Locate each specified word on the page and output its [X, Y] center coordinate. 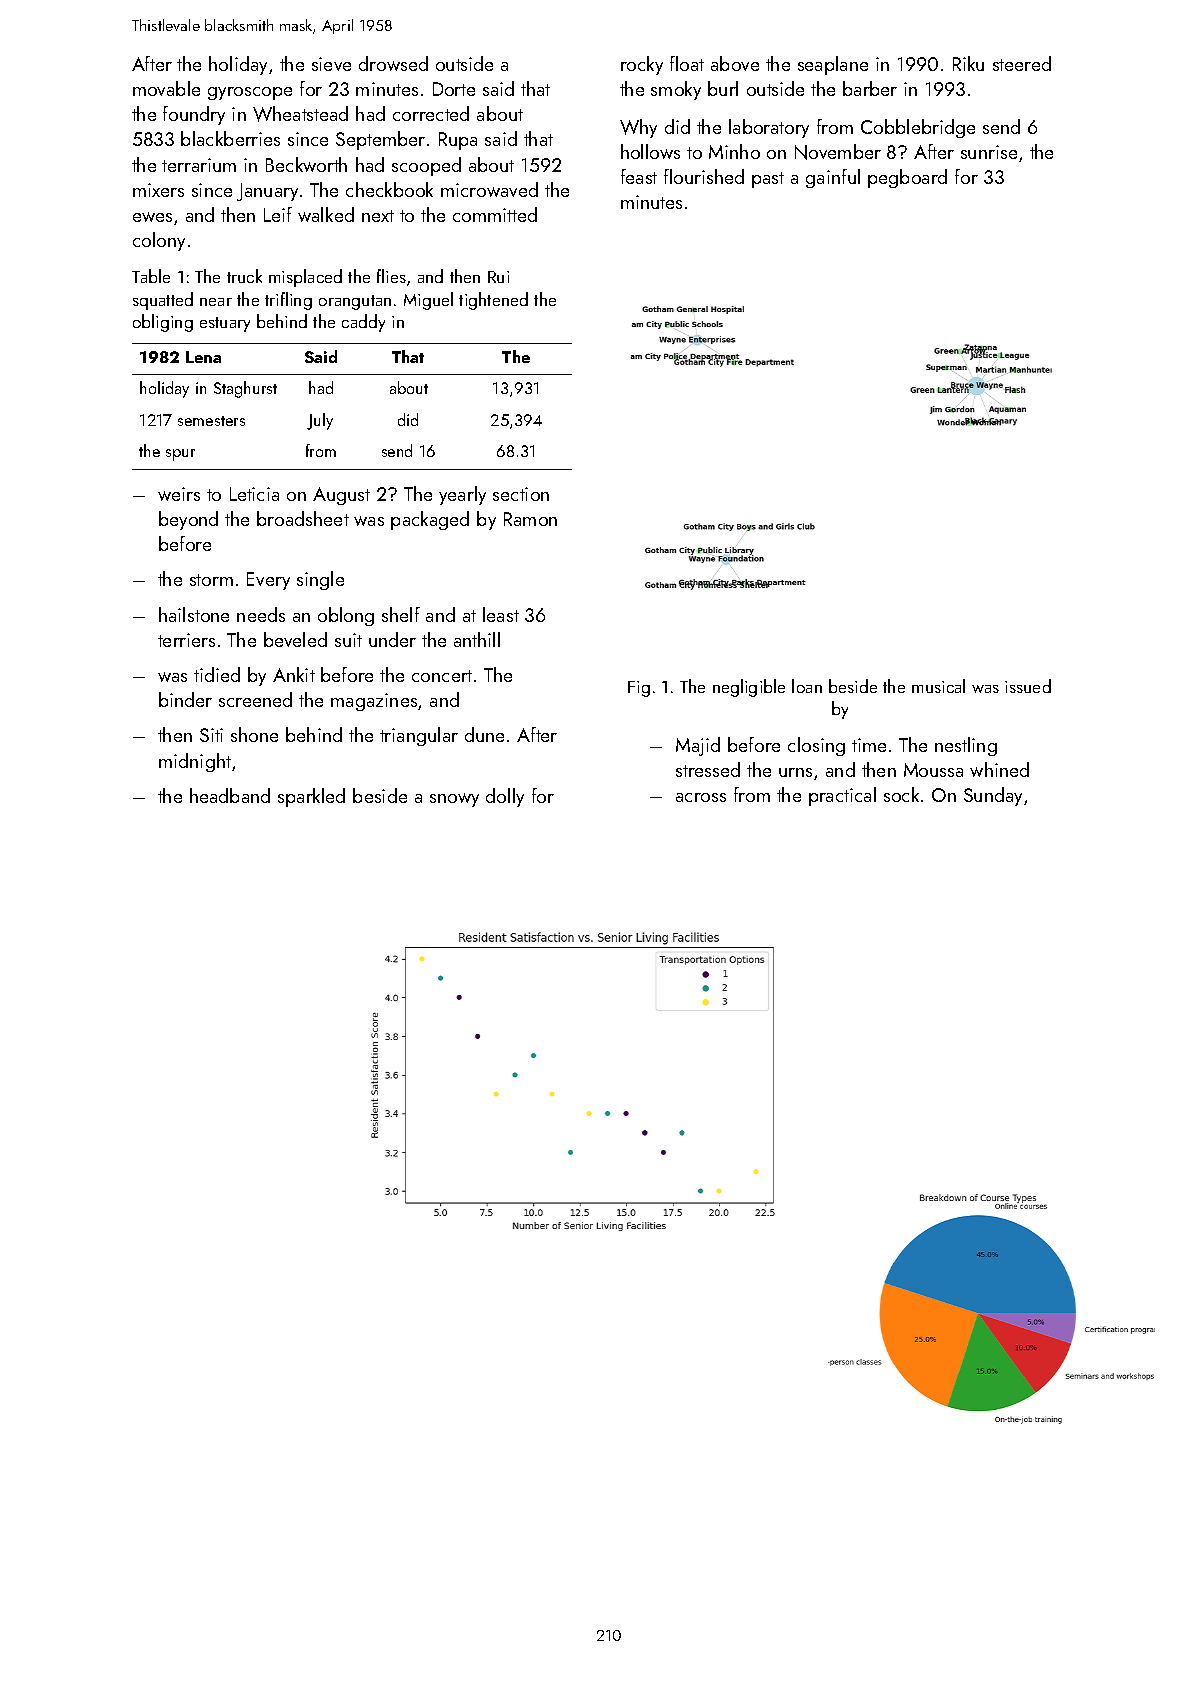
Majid [698, 746]
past [768, 180]
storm [211, 580]
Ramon [530, 519]
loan [807, 686]
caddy [363, 323]
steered [1022, 63]
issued [1028, 686]
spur [180, 455]
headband [230, 795]
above [735, 63]
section [521, 494]
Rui [498, 277]
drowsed [393, 63]
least [501, 614]
